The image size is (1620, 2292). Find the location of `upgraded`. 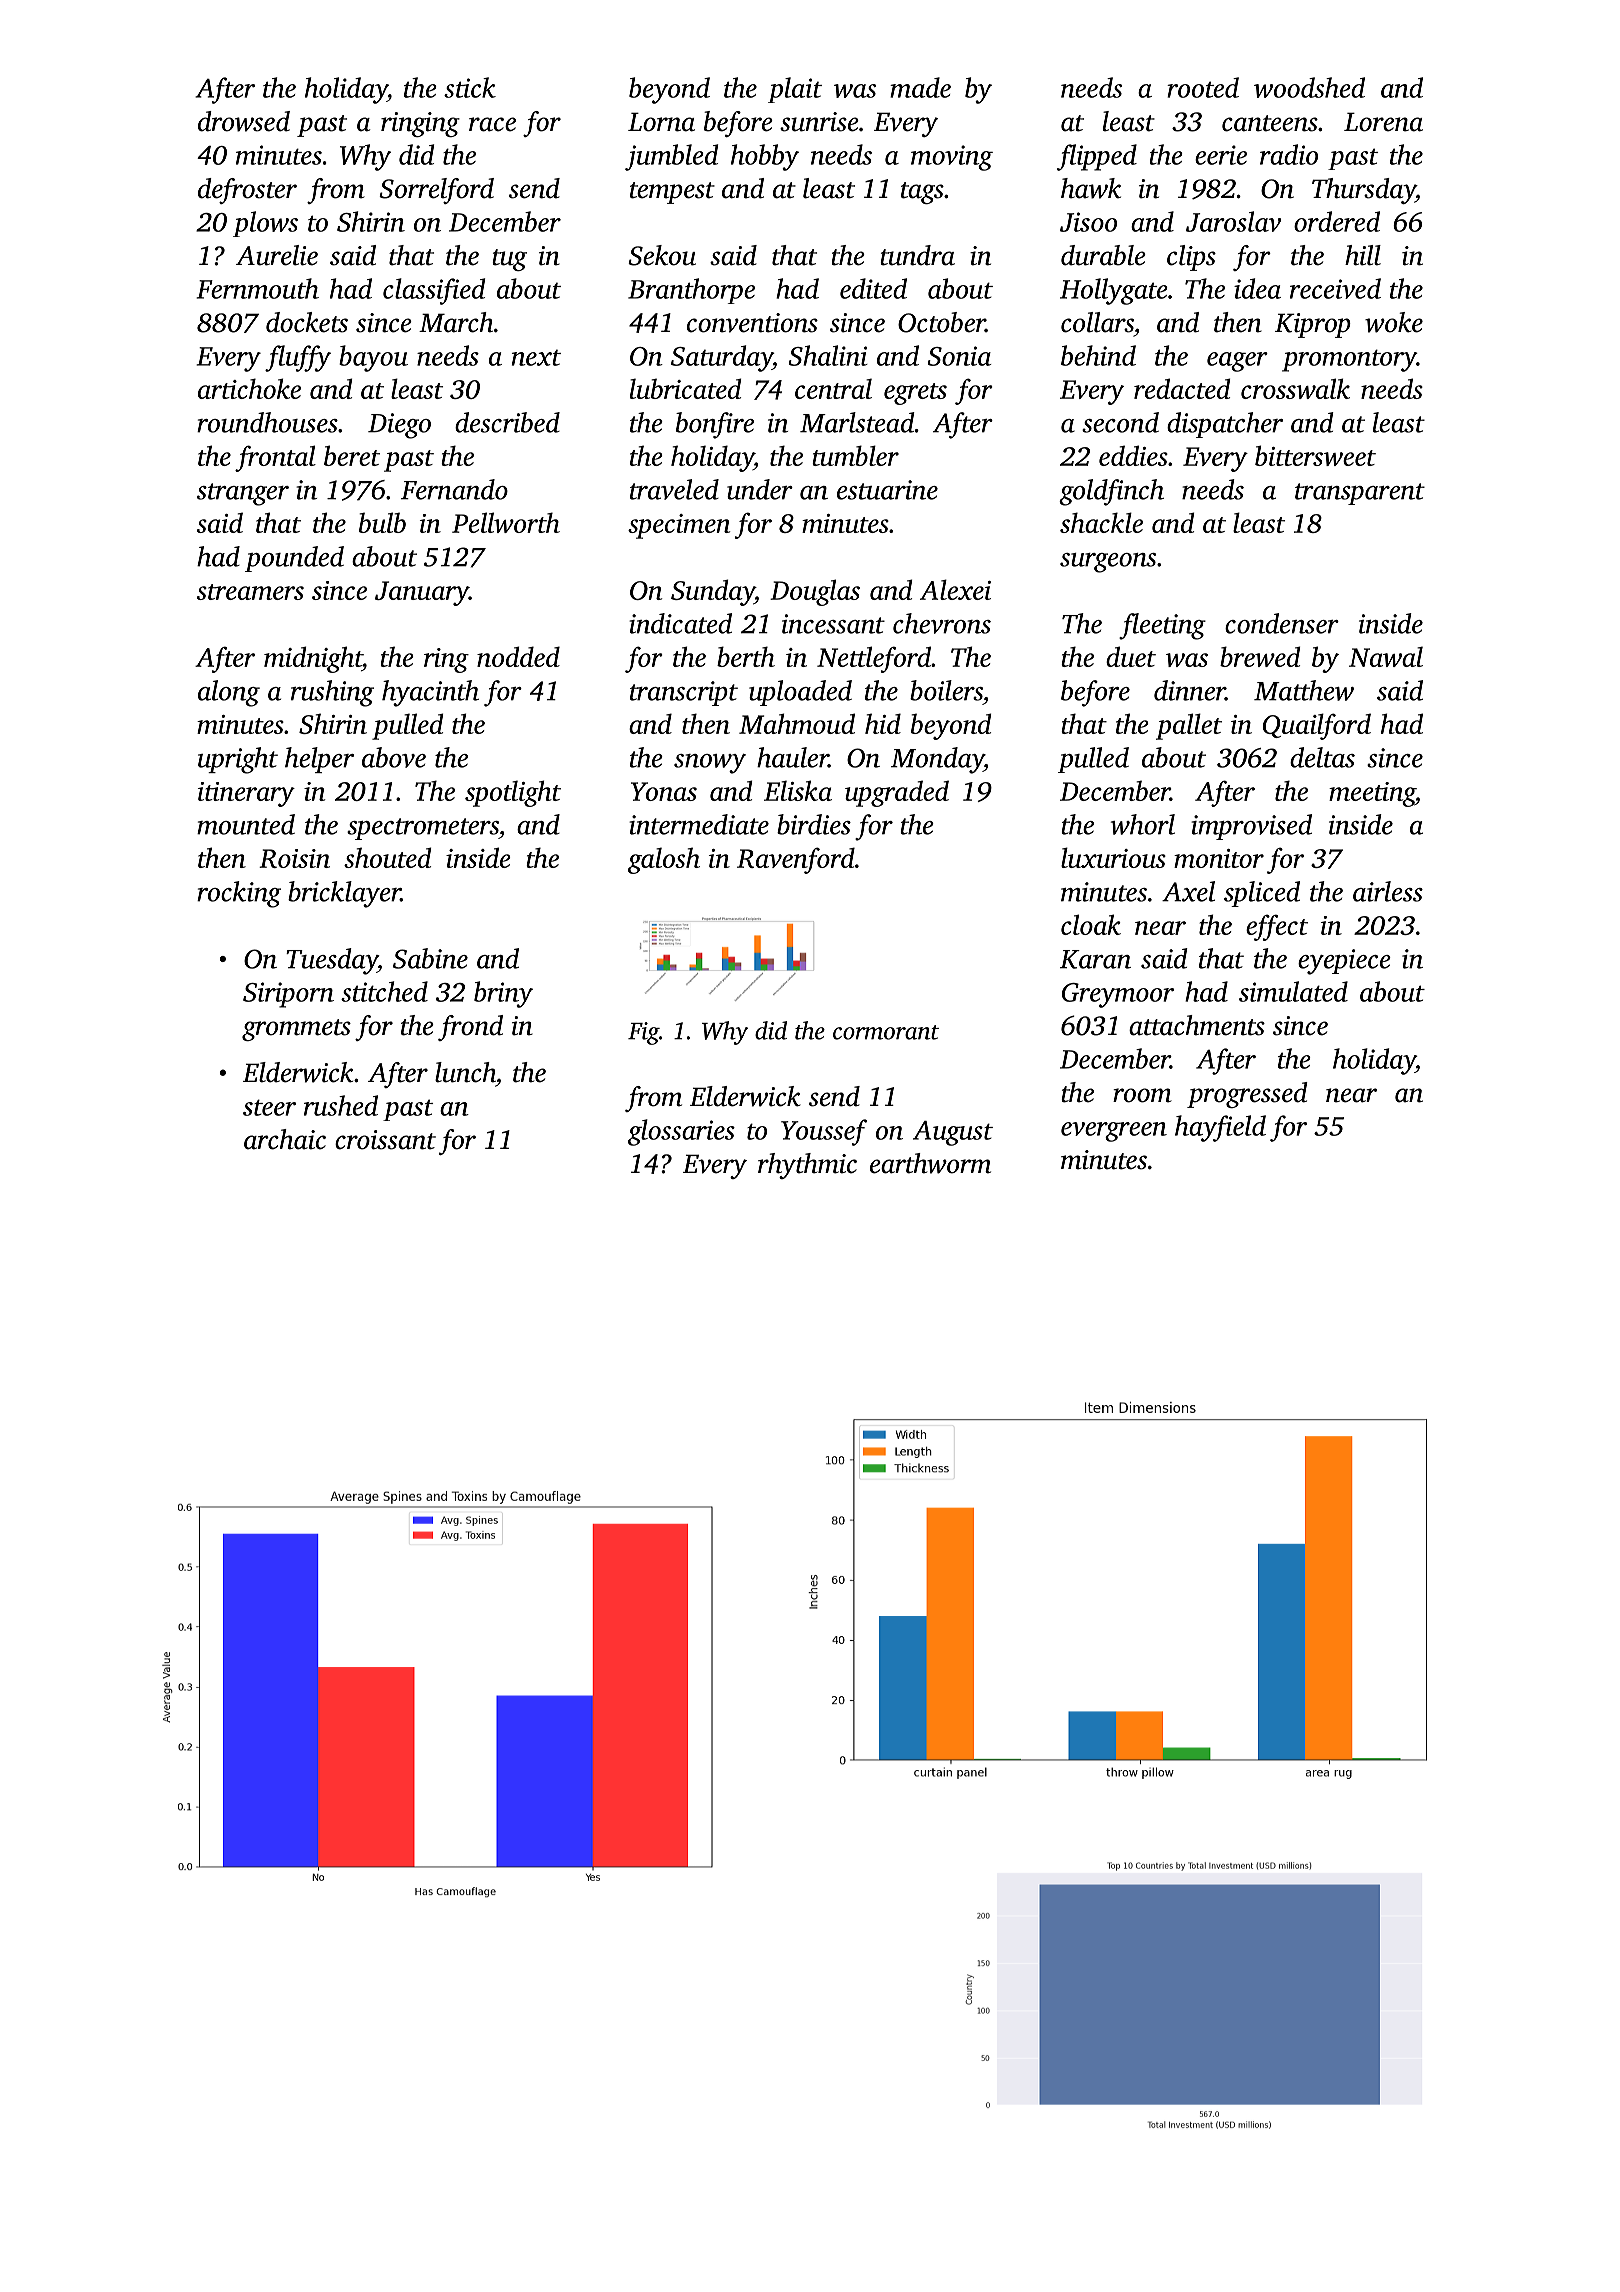

upgraded is located at coordinates (897, 793).
